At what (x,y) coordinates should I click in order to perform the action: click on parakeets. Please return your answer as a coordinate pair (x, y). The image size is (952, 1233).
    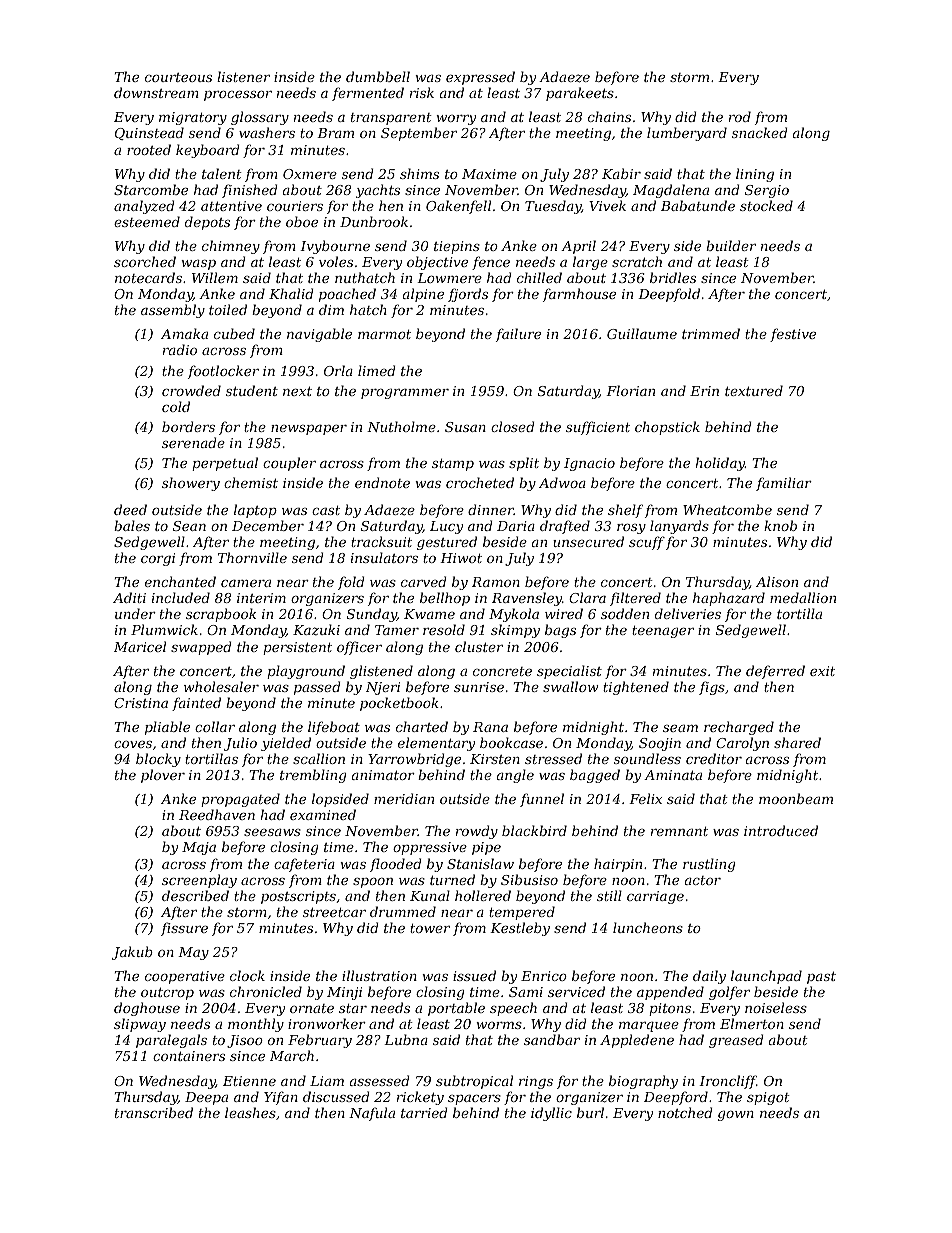
    Looking at the image, I should click on (580, 94).
